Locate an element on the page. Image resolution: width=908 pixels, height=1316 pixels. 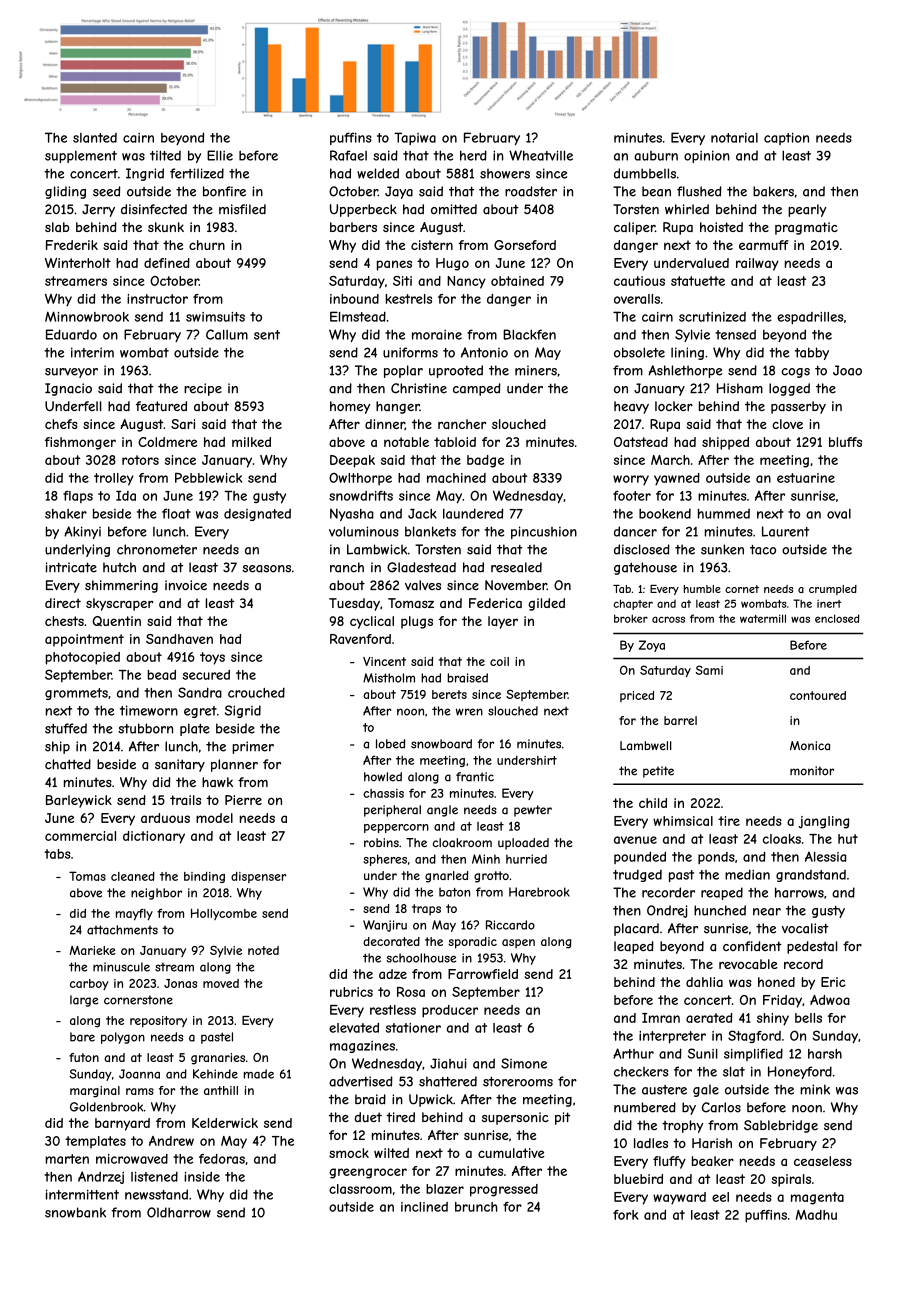
primer is located at coordinates (253, 747).
